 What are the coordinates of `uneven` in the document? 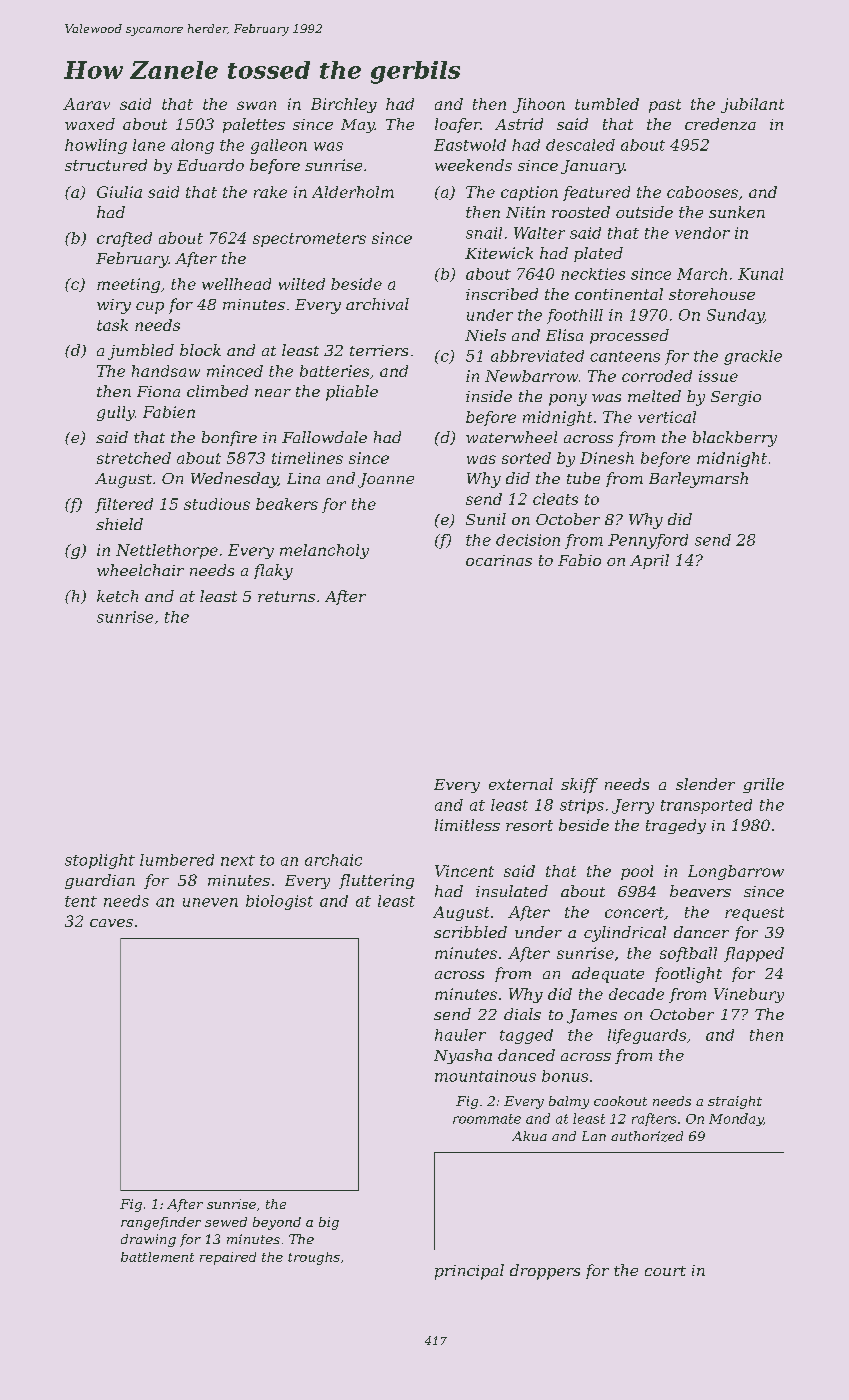 It's located at (210, 902).
